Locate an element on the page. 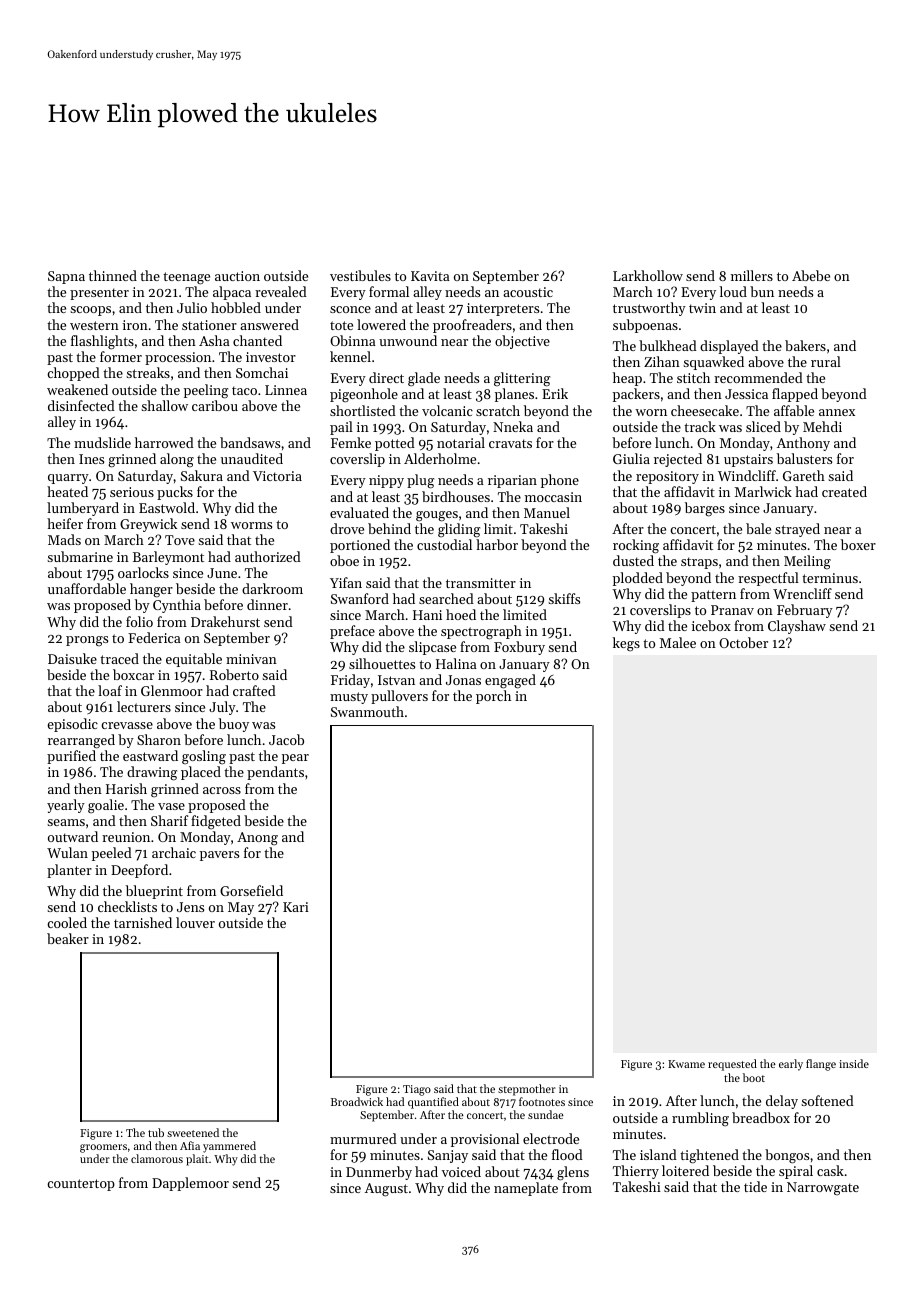 The width and height of the page is (924, 1308). thinned is located at coordinates (113, 275).
